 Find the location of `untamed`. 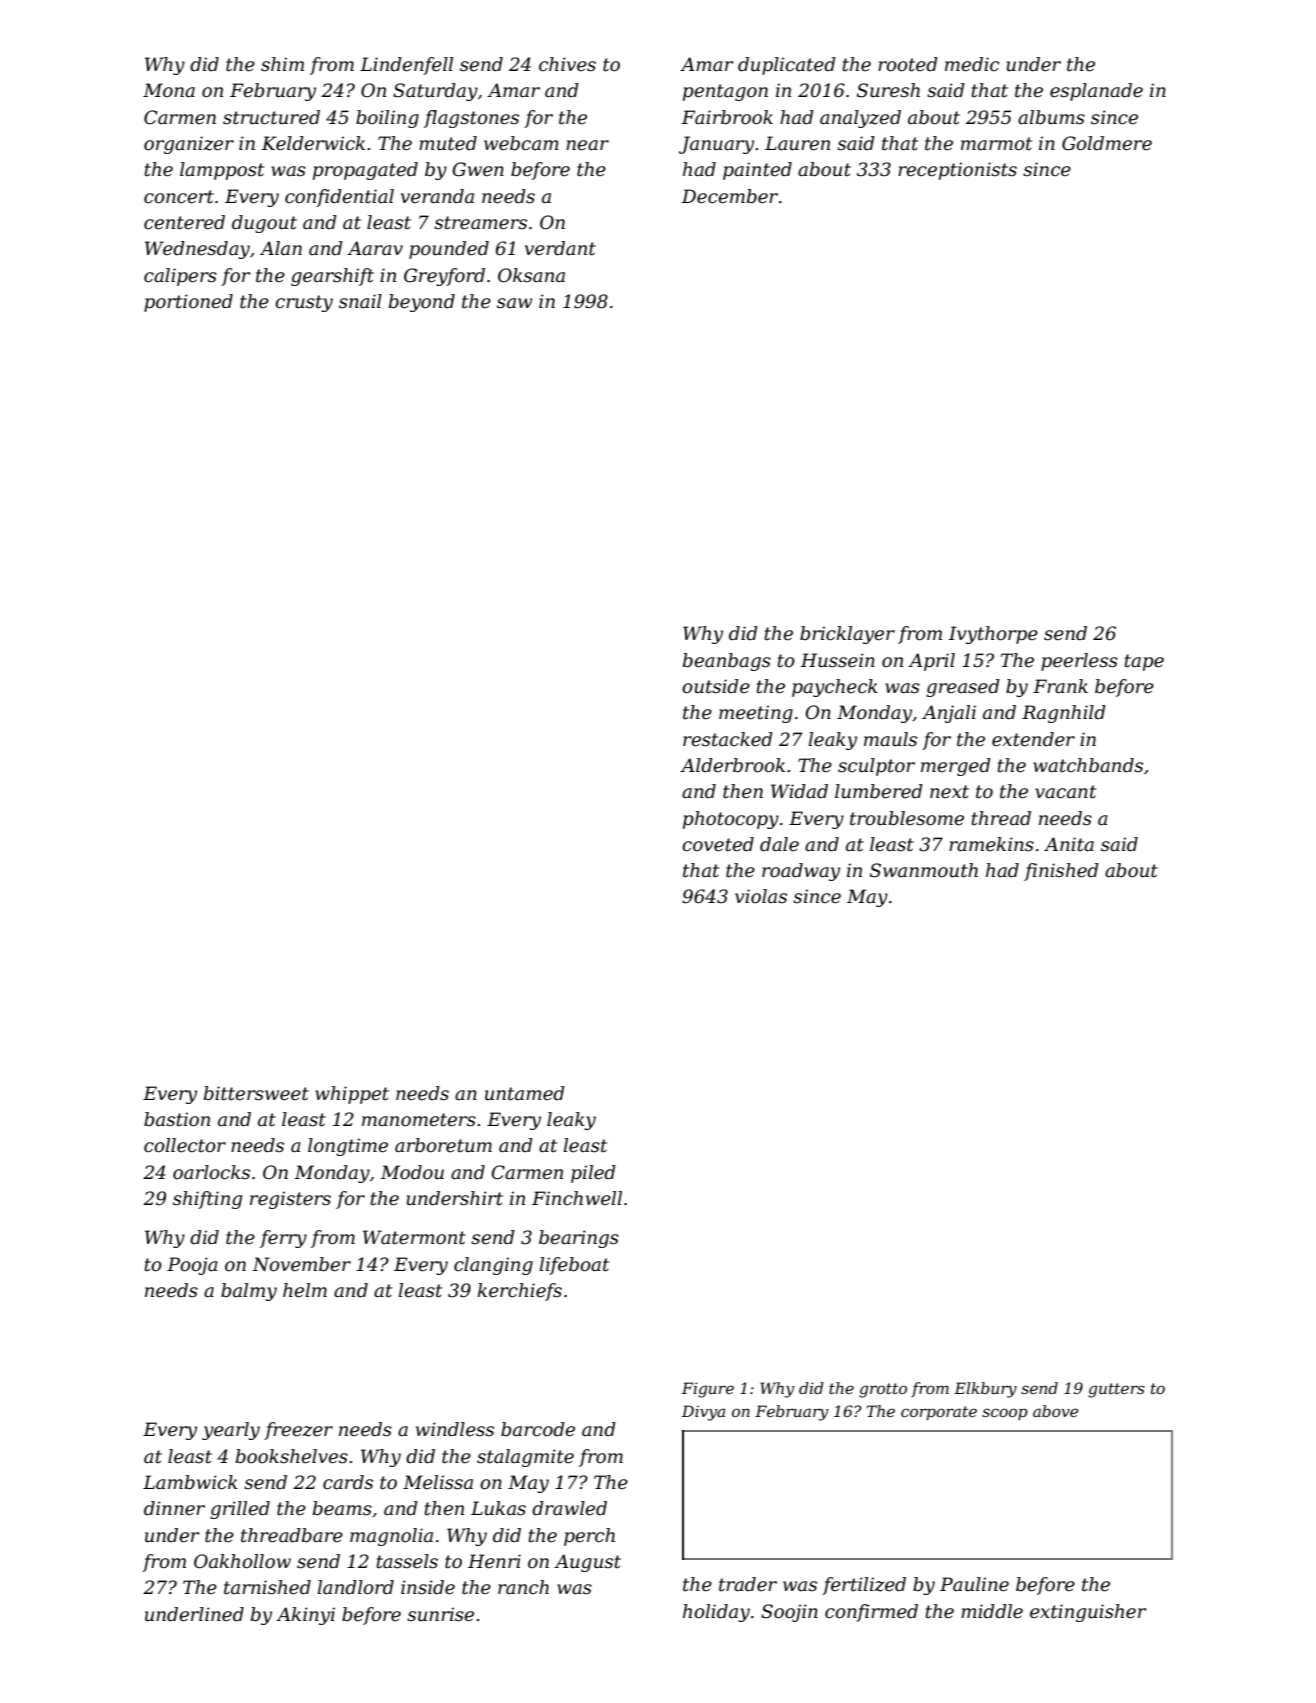

untamed is located at coordinates (525, 1093).
